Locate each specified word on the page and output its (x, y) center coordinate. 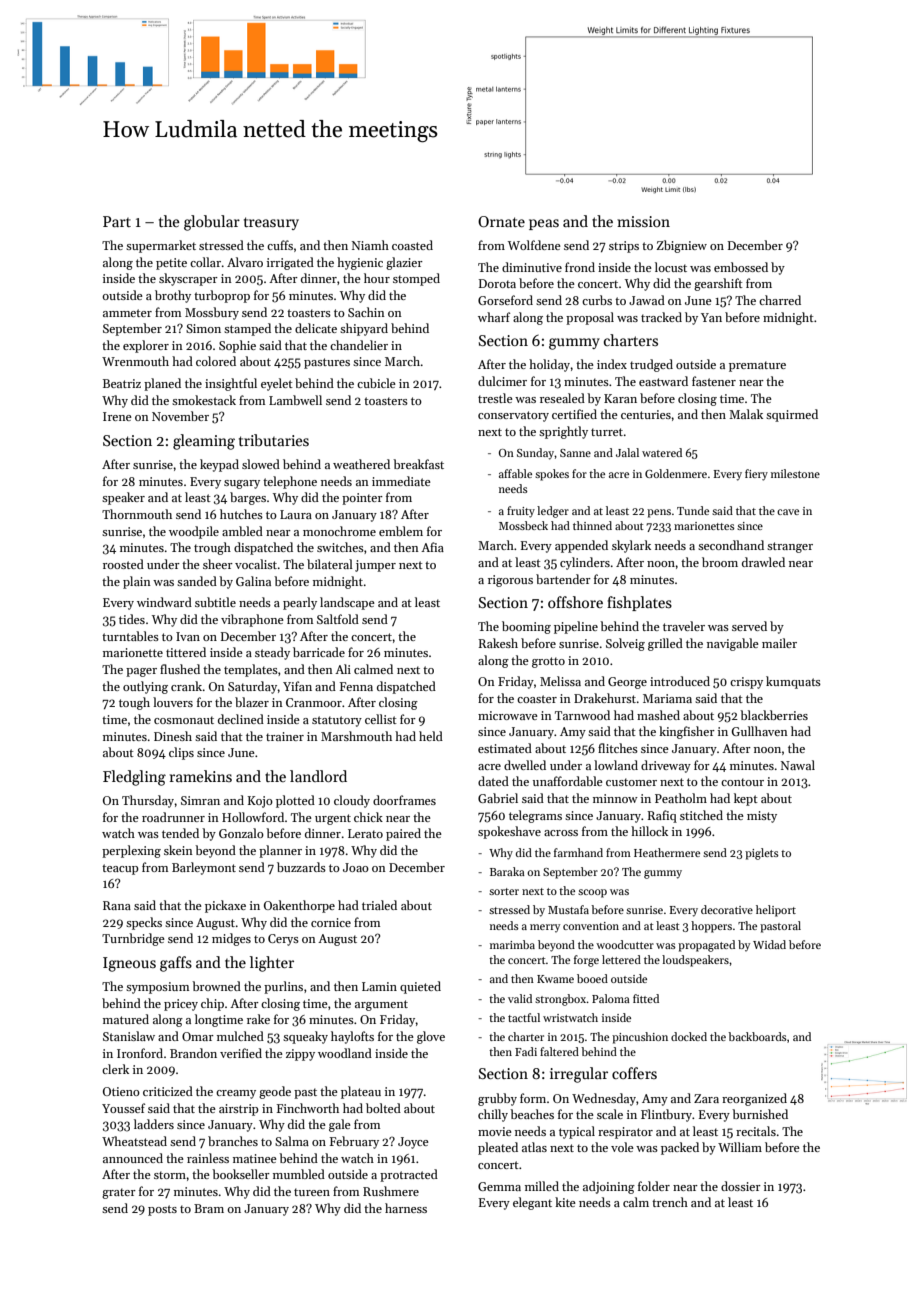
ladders (154, 1124)
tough (134, 703)
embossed (741, 267)
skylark (631, 546)
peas (544, 224)
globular (212, 223)
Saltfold (338, 619)
